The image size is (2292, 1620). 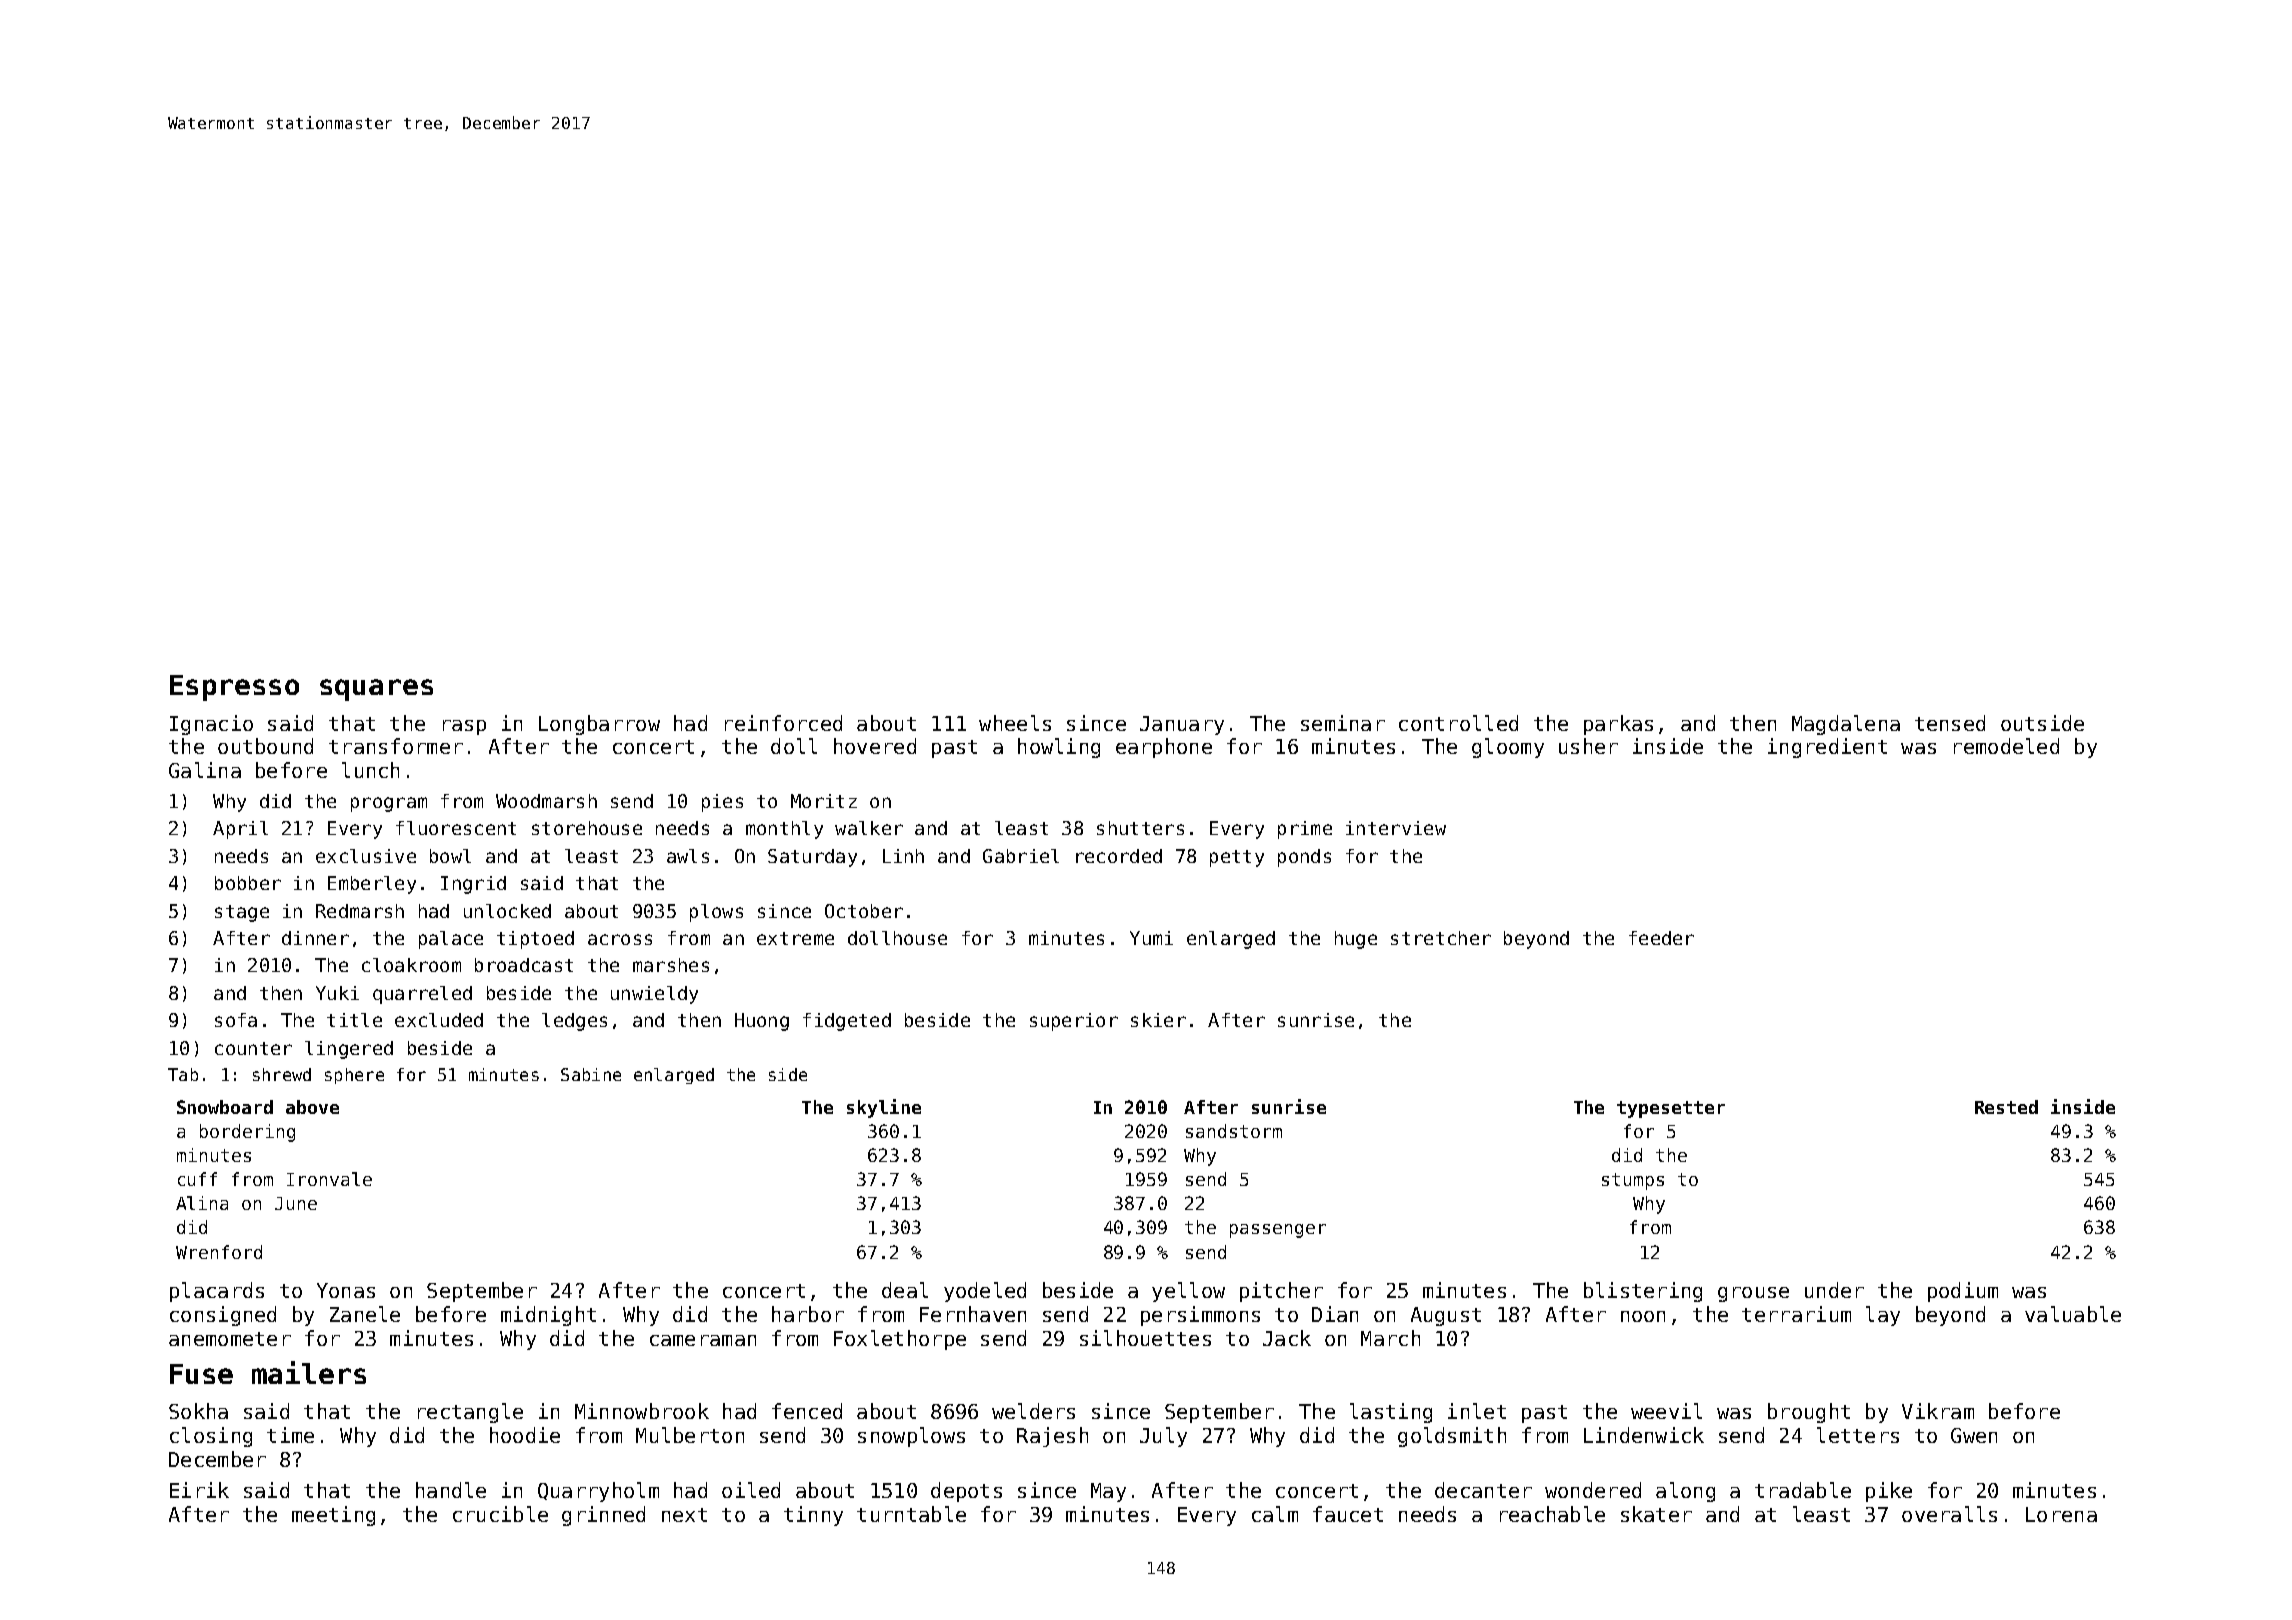 I want to click on January, so click(x=1182, y=725).
